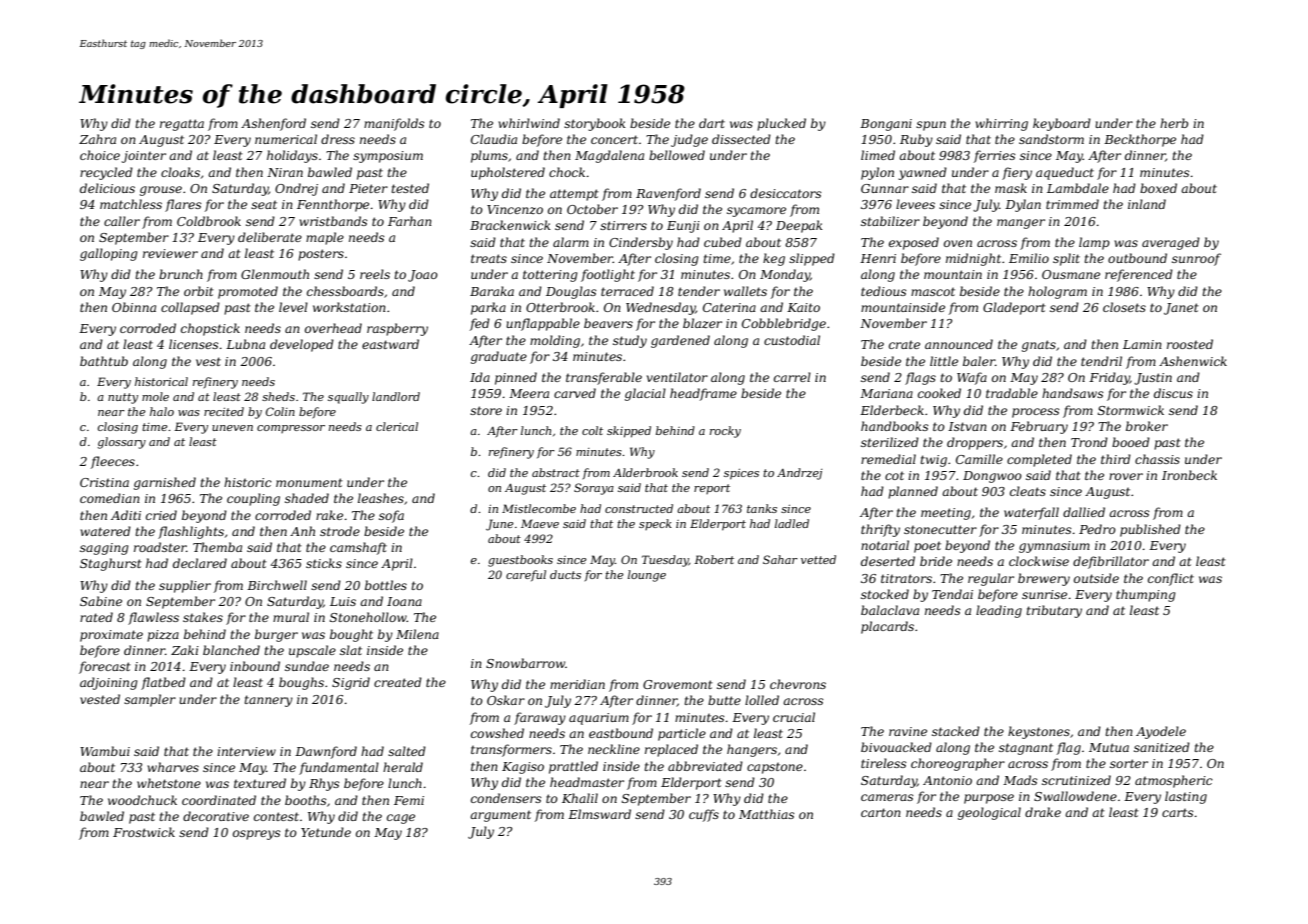 The width and height of the screenshot is (1308, 924). Describe the element at coordinates (592, 430) in the screenshot. I see `colt` at that location.
